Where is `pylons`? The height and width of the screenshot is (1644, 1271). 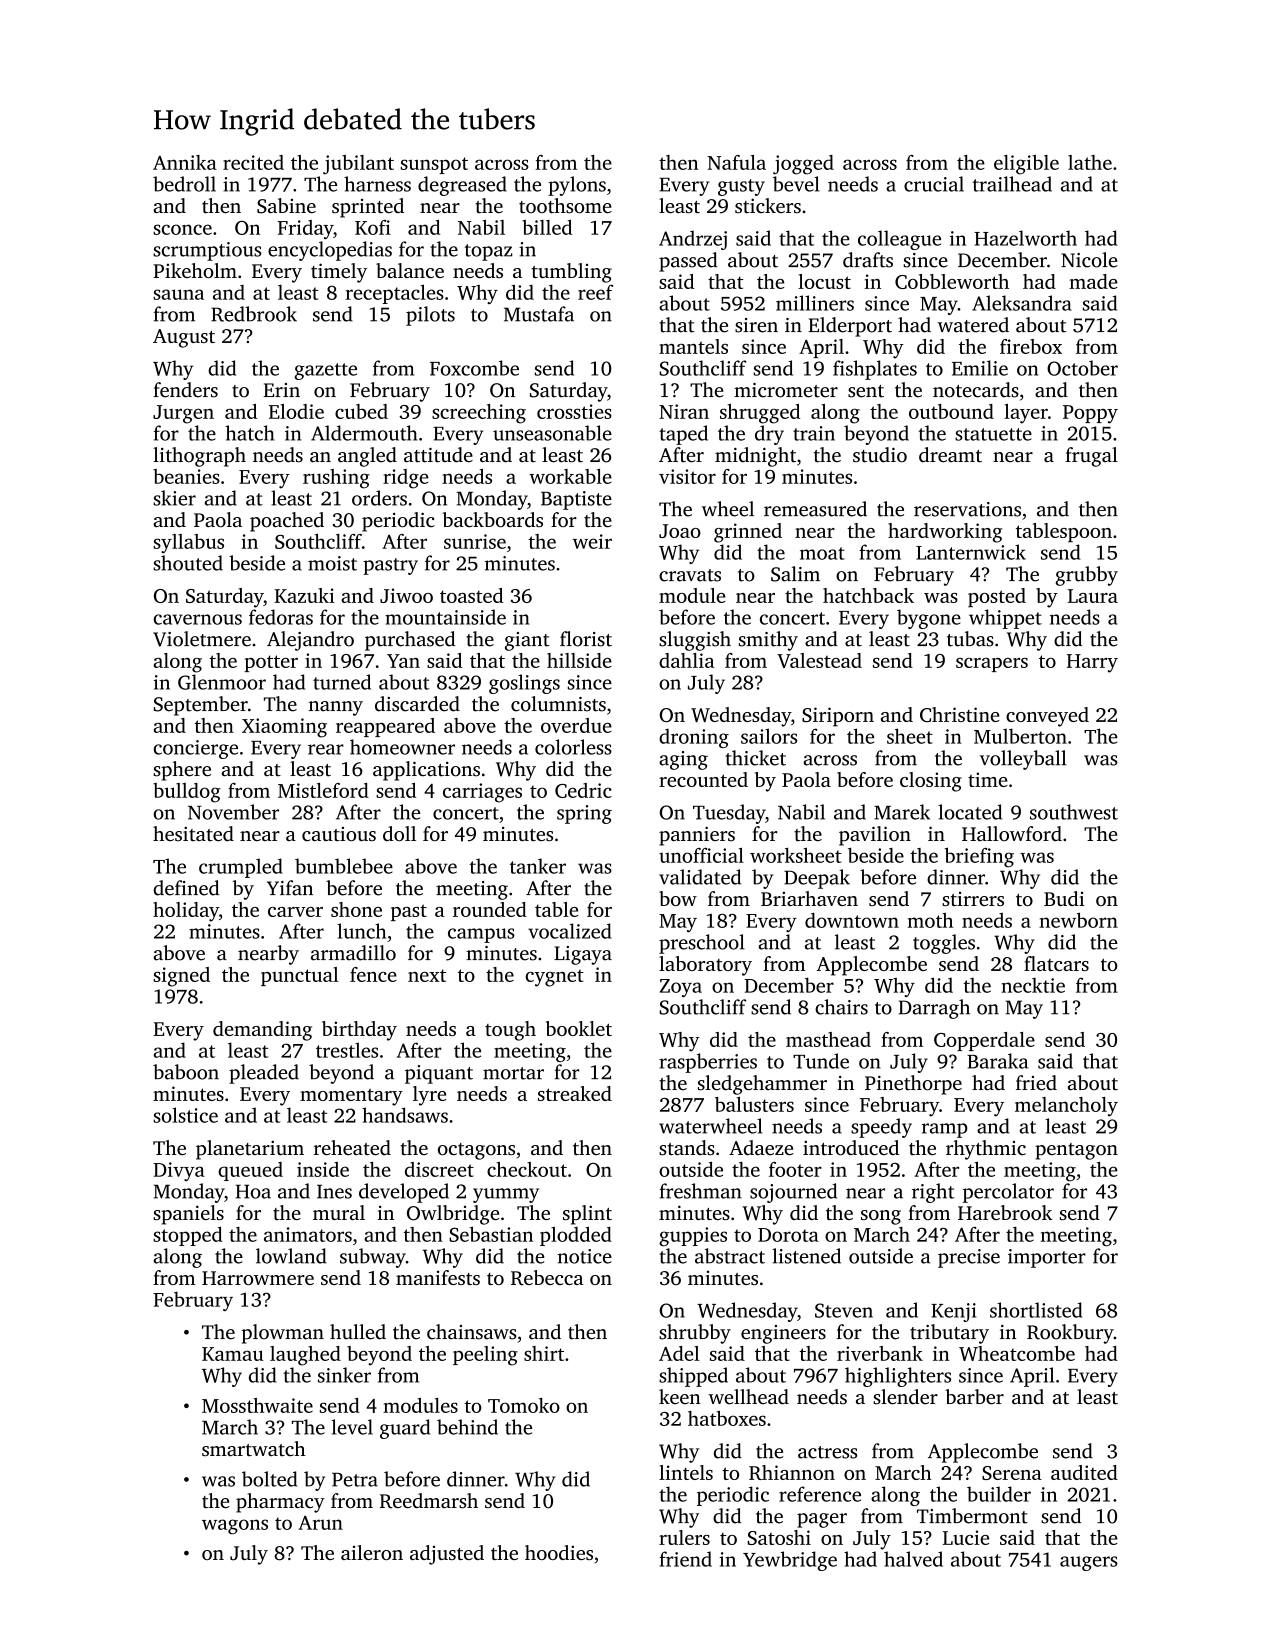 pylons is located at coordinates (577, 186).
